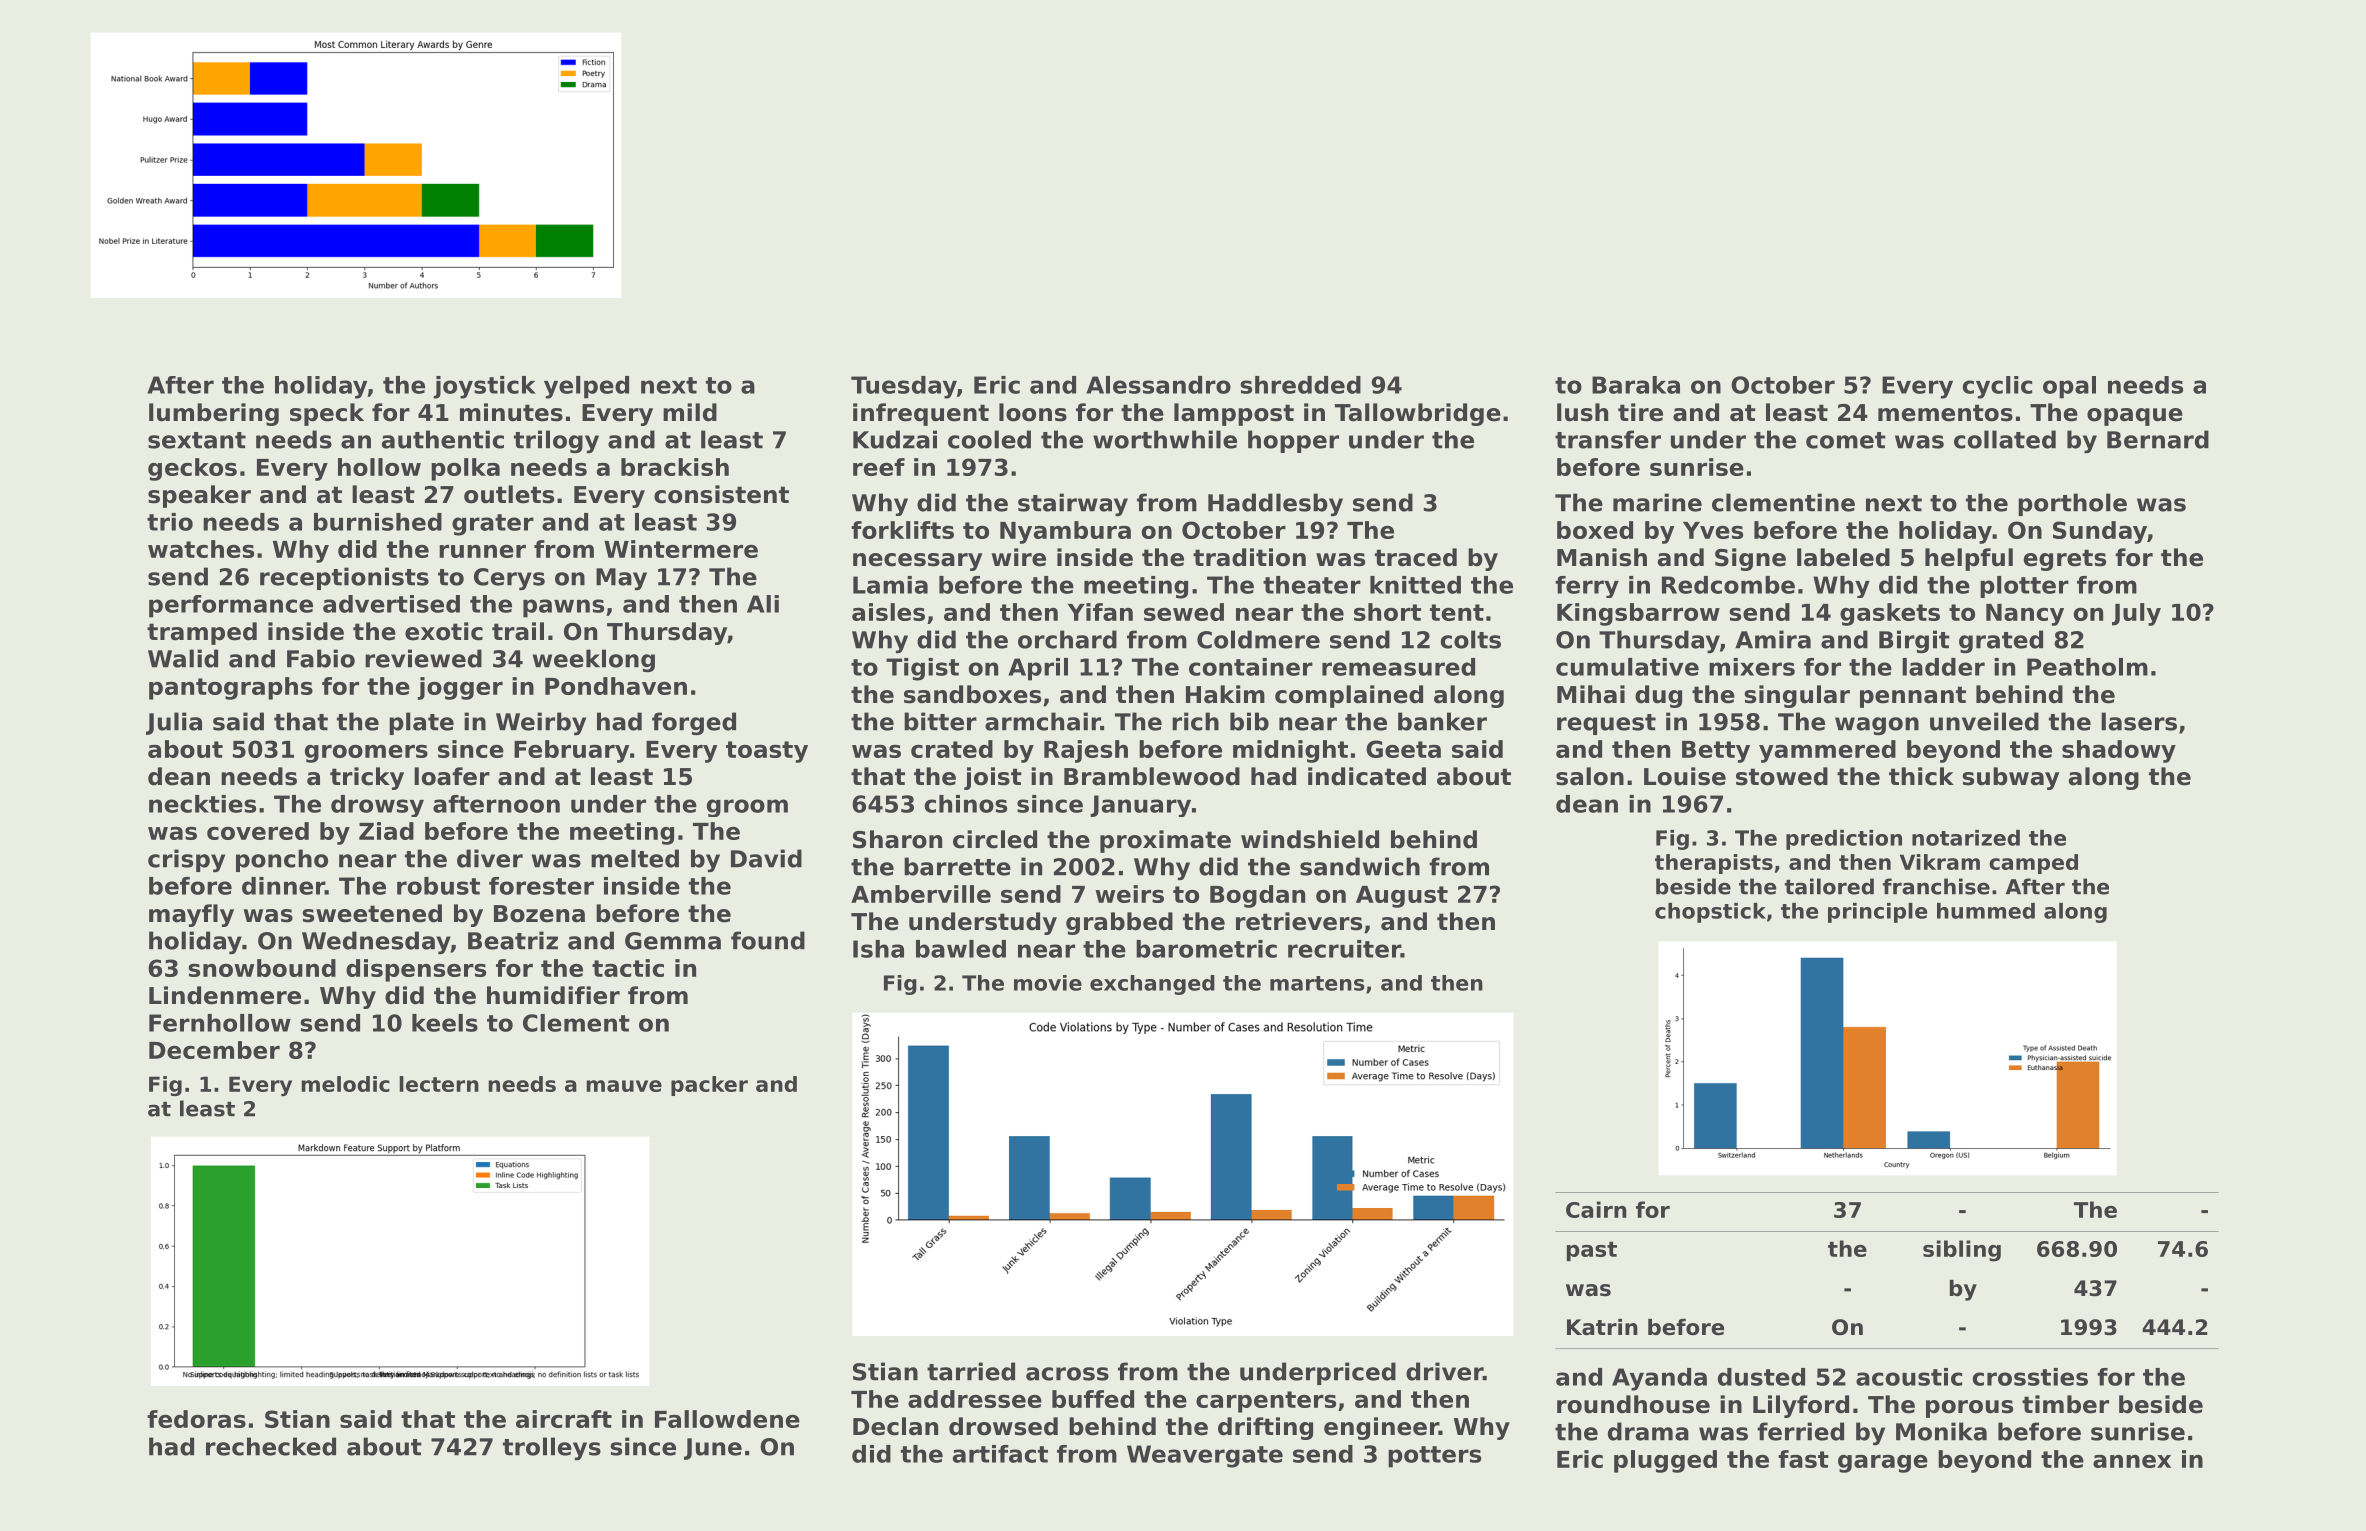 Image resolution: width=2366 pixels, height=1531 pixels. I want to click on potters, so click(1434, 1457).
